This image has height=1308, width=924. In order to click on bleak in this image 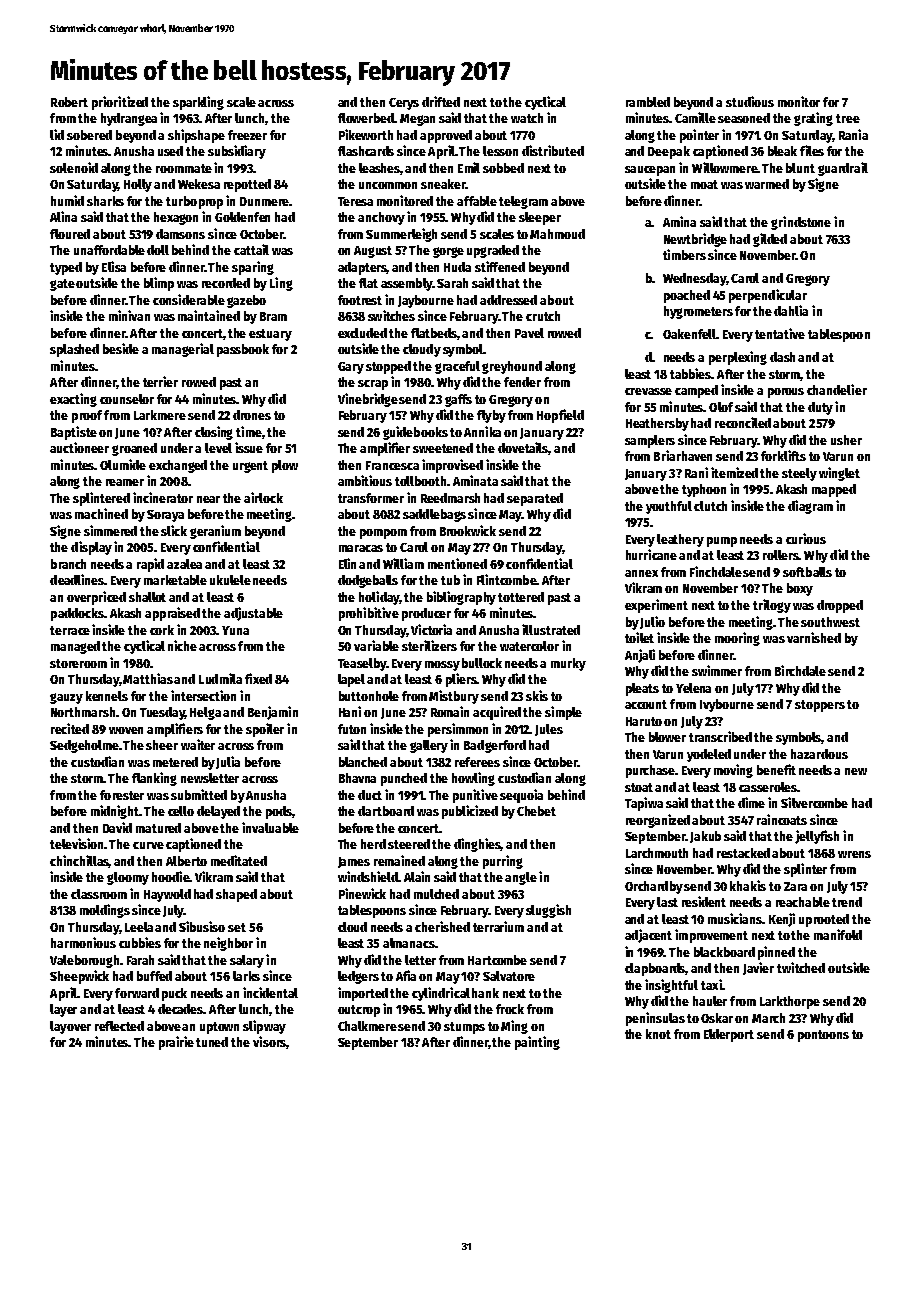, I will do `click(782, 151)`.
